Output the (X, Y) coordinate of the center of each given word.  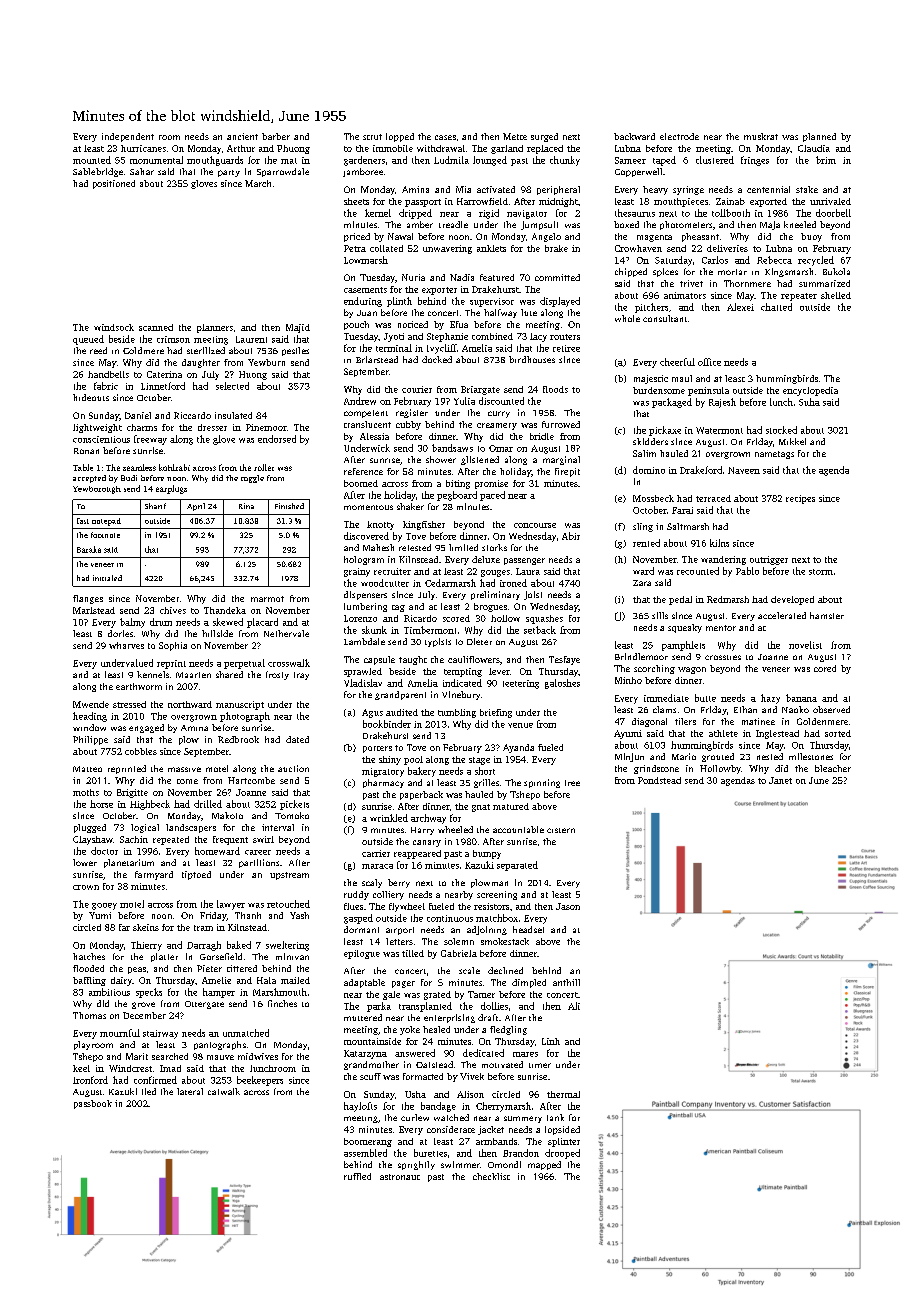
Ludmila (451, 160)
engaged (146, 728)
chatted (776, 307)
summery (523, 1119)
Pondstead (659, 780)
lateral (190, 1091)
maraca (377, 866)
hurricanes (143, 148)
